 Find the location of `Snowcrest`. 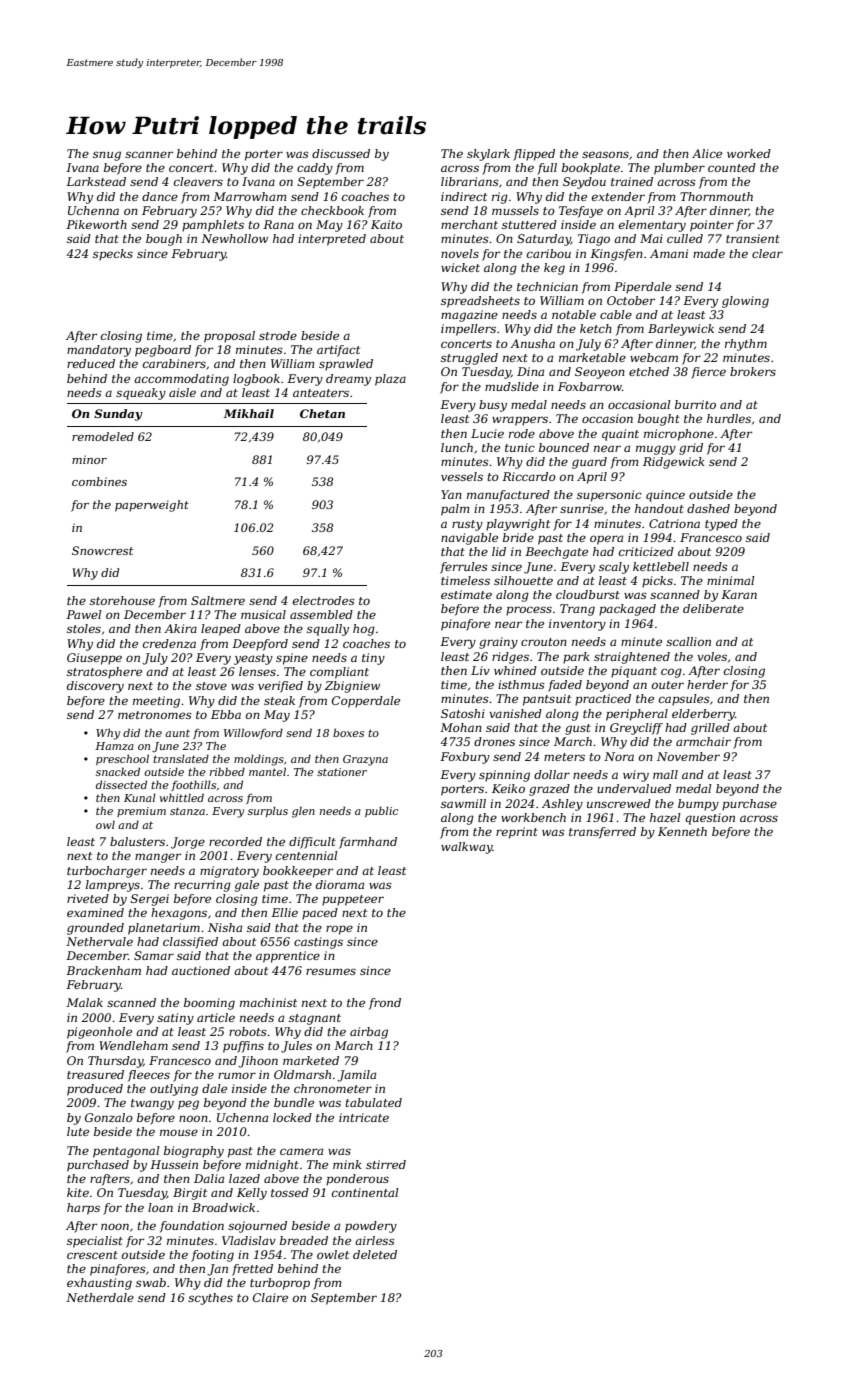

Snowcrest is located at coordinates (102, 550).
